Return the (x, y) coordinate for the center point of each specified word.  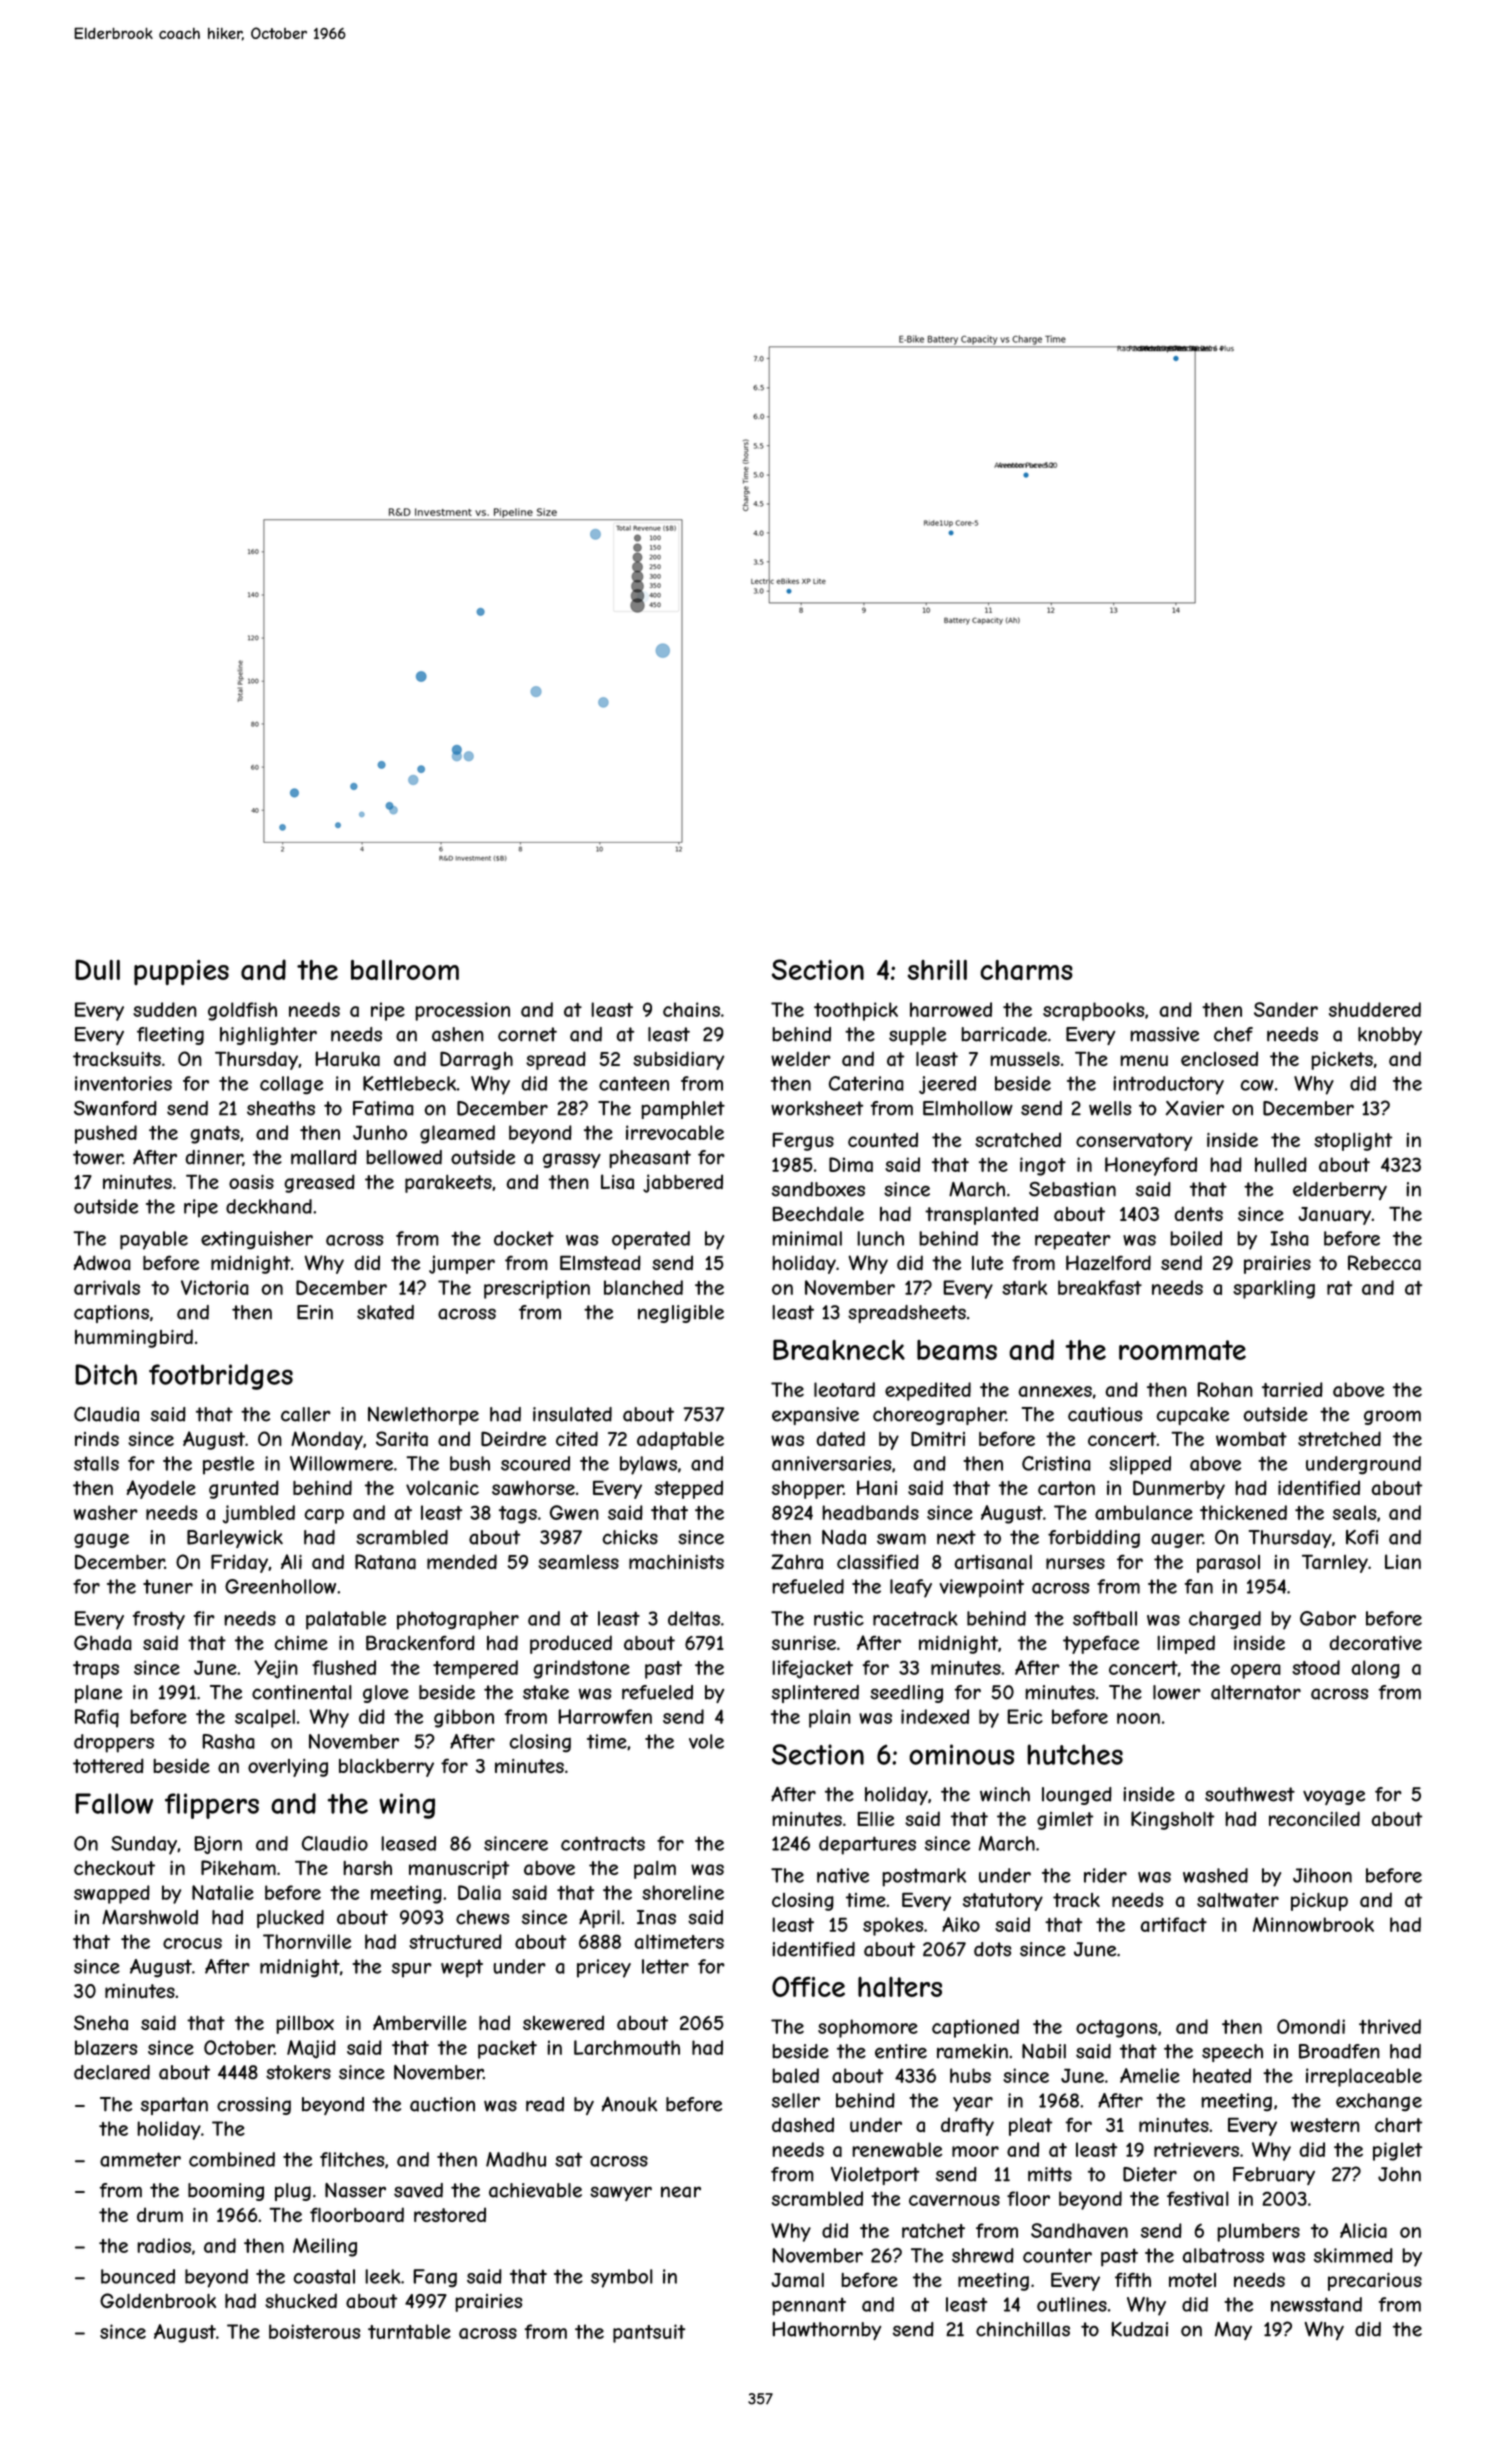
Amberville (420, 2022)
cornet (527, 1034)
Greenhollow (280, 1586)
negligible (681, 1314)
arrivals (107, 1287)
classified (878, 1561)
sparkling (1274, 1289)
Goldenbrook (158, 2300)
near (681, 2192)
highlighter (268, 1036)
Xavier (1195, 1108)
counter (1057, 2255)
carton (1066, 1488)
